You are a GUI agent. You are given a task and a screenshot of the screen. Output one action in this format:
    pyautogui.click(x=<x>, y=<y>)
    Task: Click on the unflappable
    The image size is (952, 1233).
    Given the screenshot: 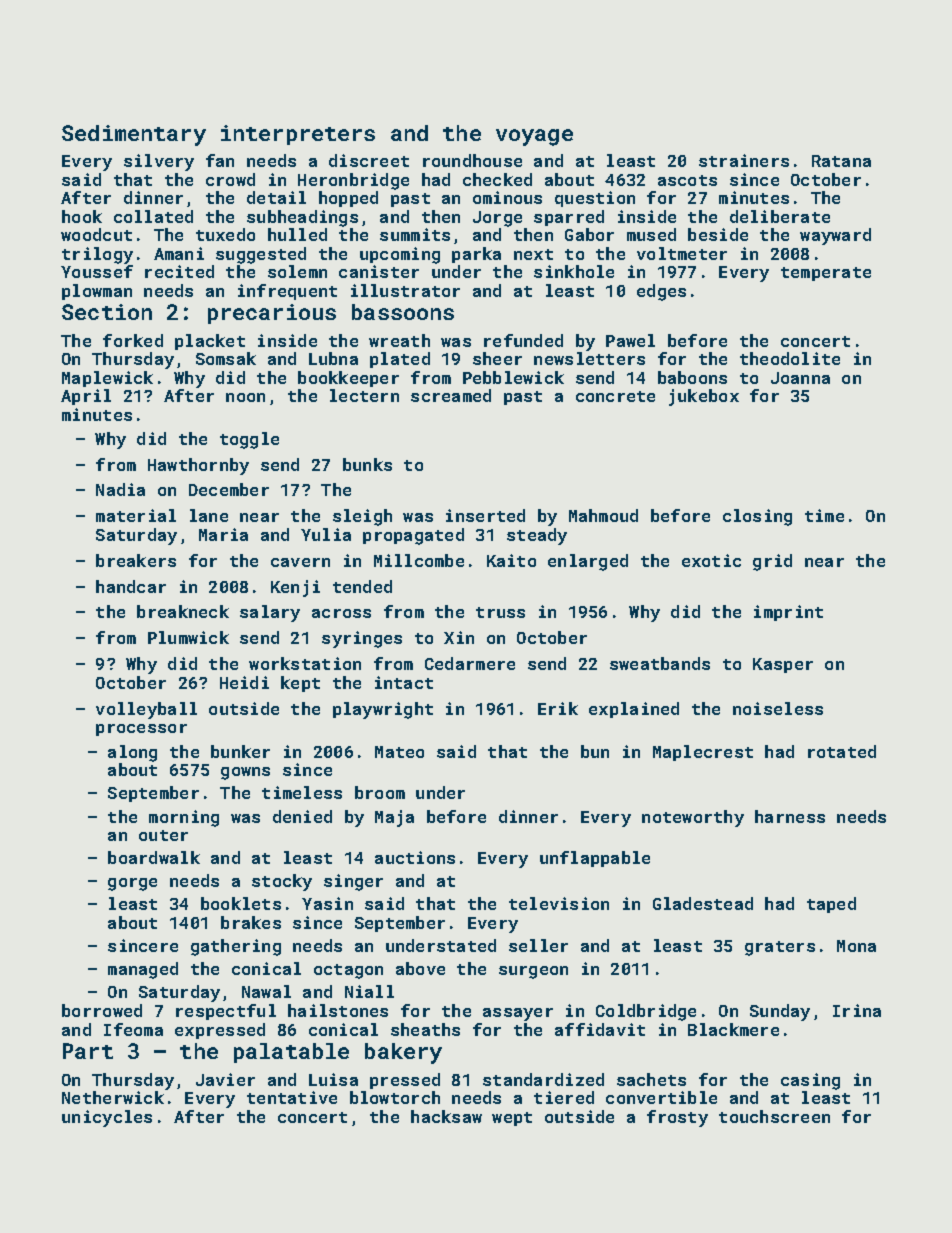 What is the action you would take?
    pyautogui.click(x=595, y=859)
